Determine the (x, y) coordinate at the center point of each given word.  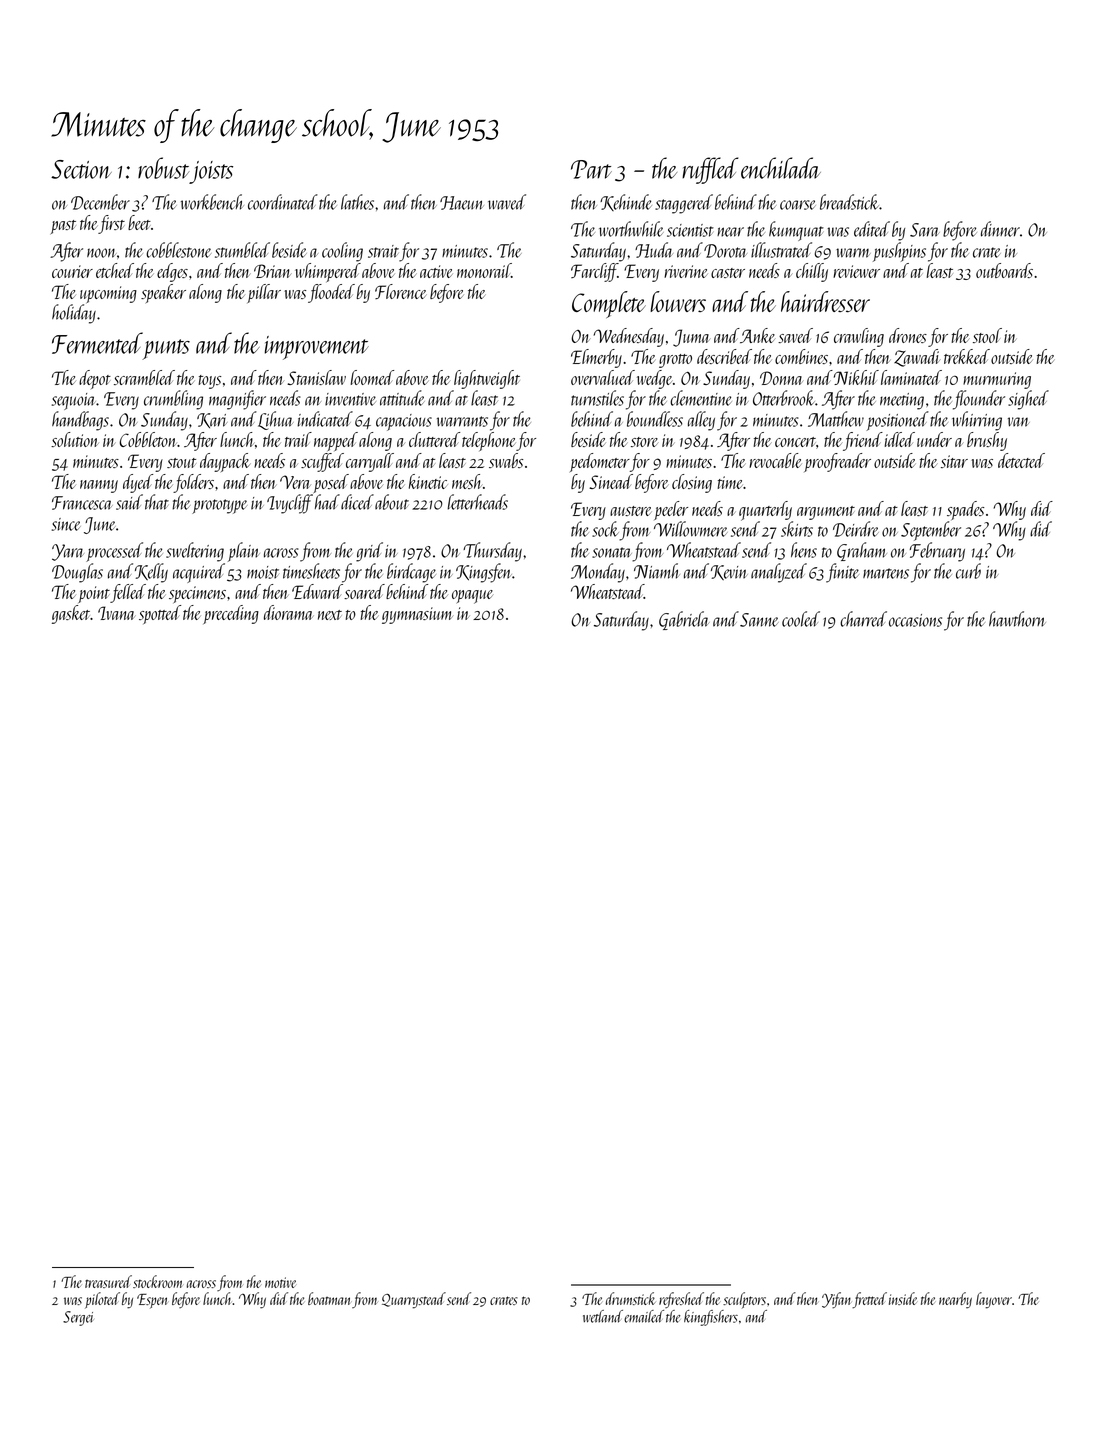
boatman (329, 1298)
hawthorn (1017, 619)
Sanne (759, 620)
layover (994, 1300)
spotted (160, 614)
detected (1021, 460)
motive (280, 1282)
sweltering (195, 552)
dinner (1000, 229)
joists (211, 172)
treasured (108, 1281)
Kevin (729, 572)
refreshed (681, 1300)
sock (605, 529)
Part (591, 169)
